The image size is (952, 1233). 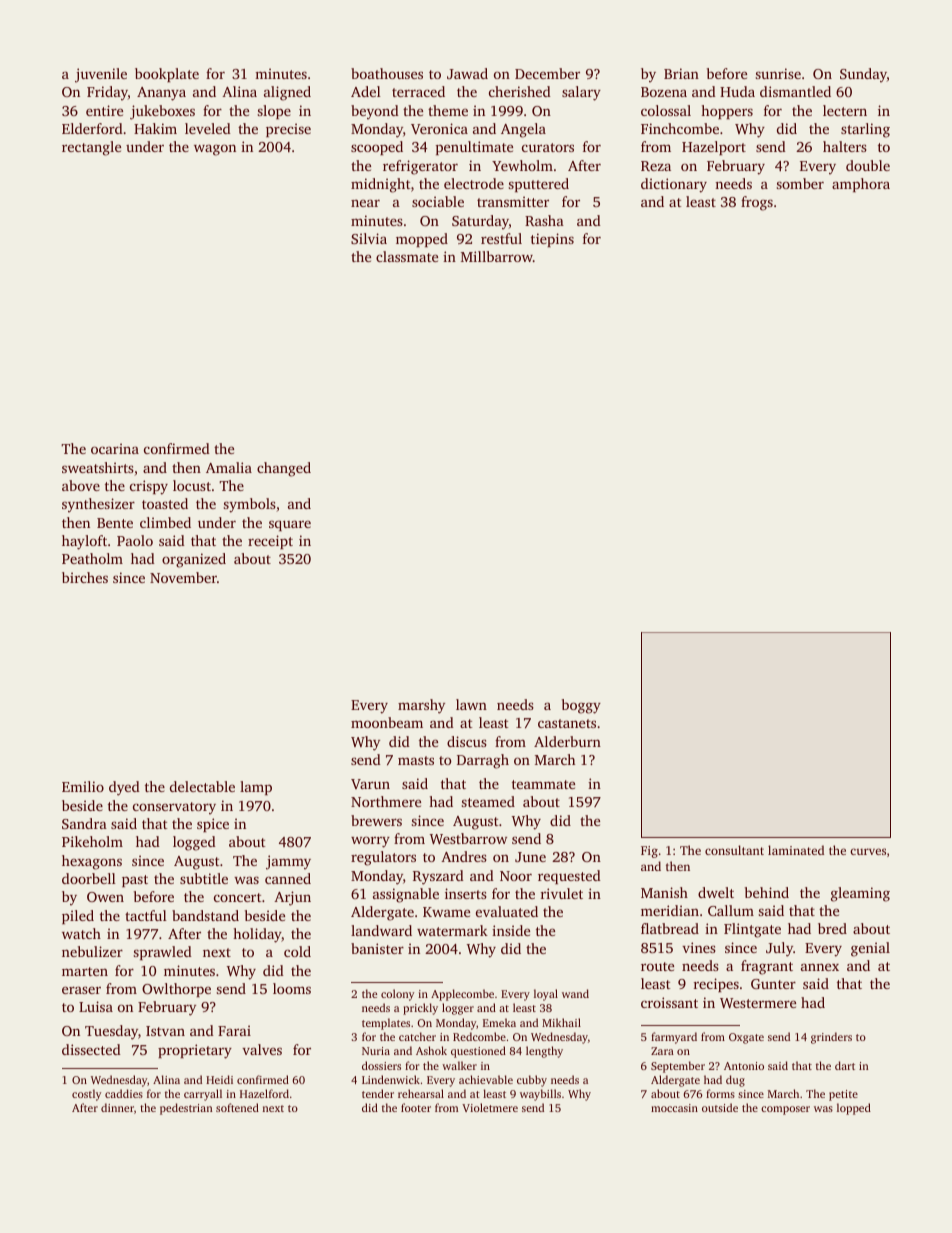 I want to click on Sunday, so click(x=863, y=75).
